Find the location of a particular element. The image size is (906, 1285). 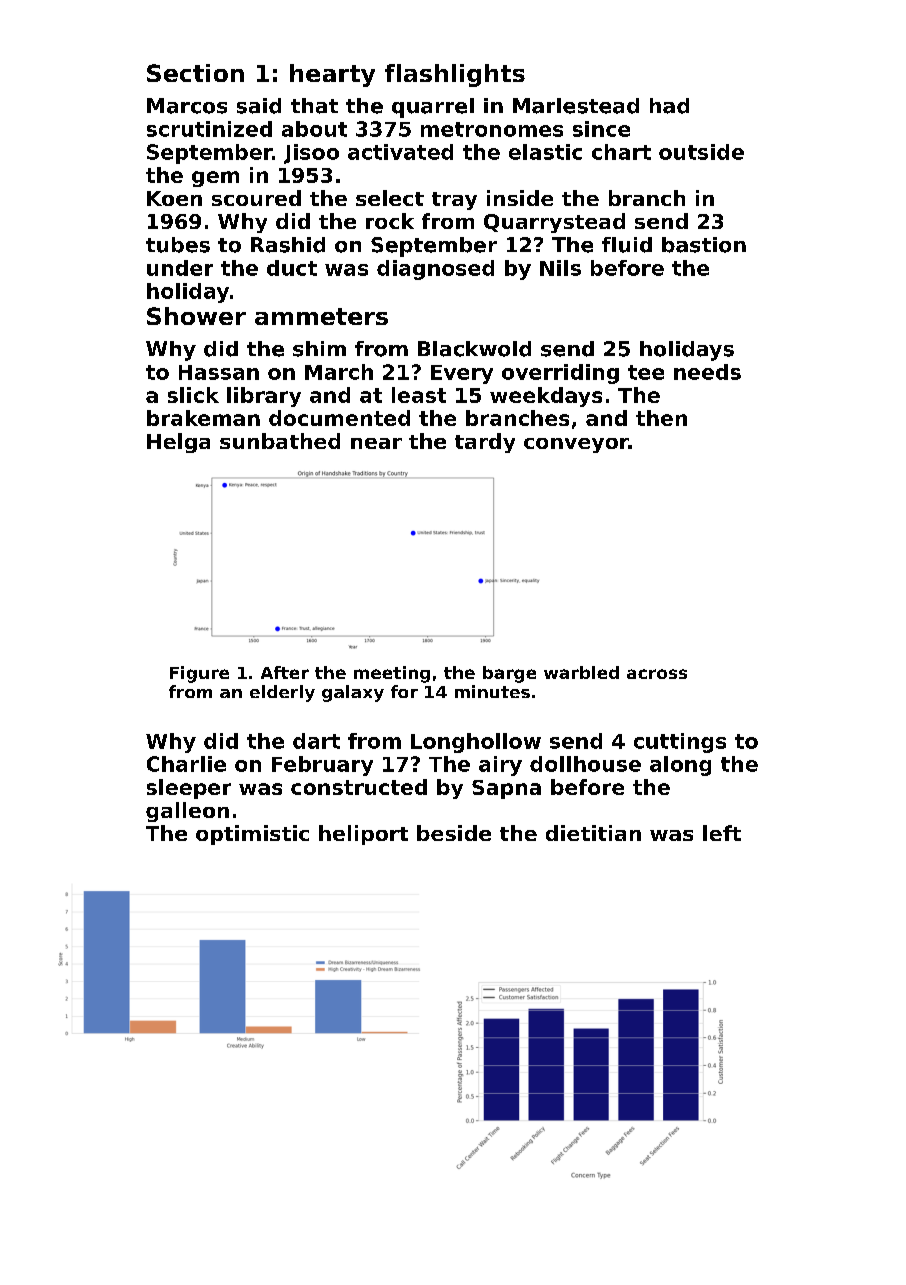

barge is located at coordinates (509, 674).
